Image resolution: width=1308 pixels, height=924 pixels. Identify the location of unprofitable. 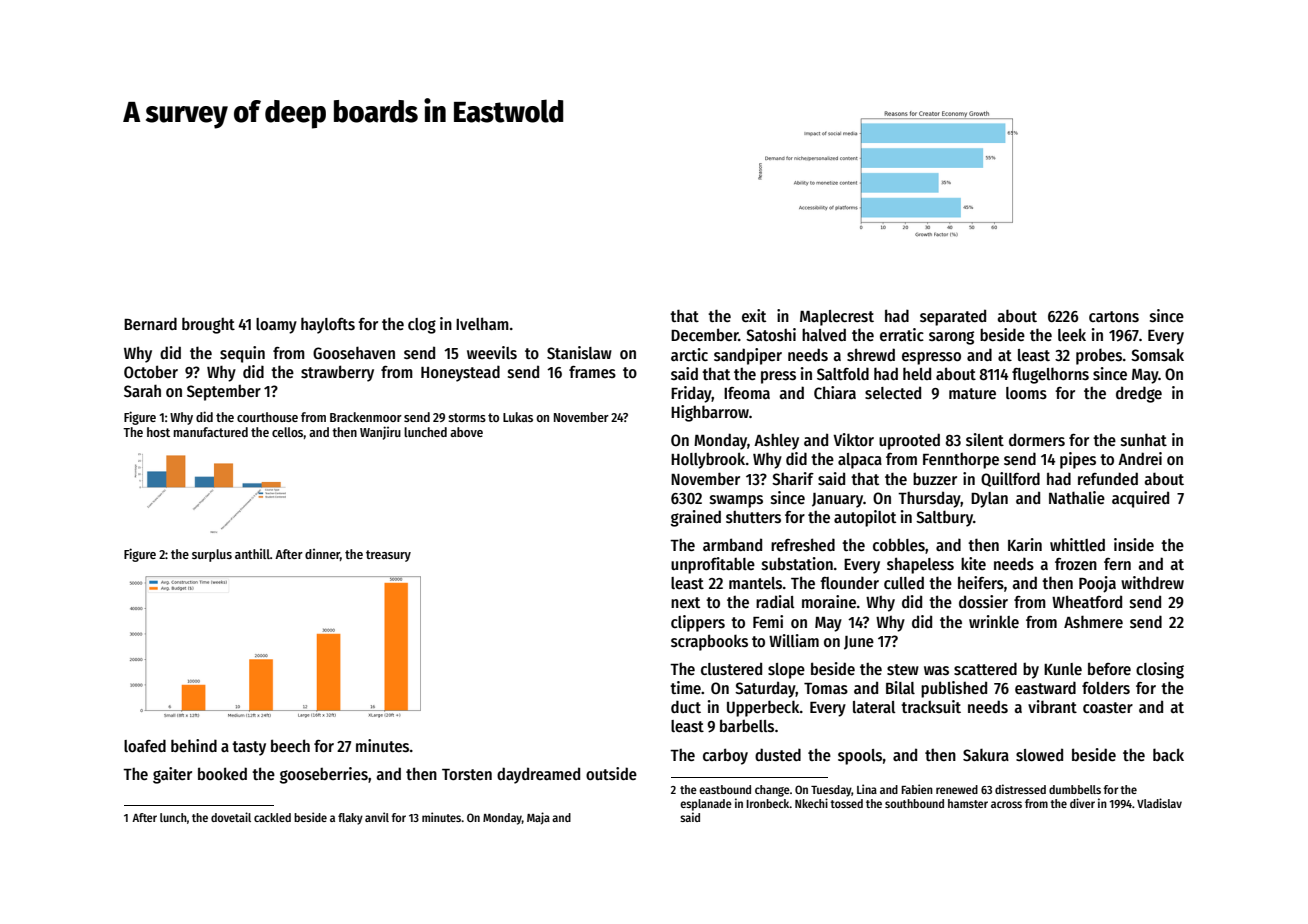
(713, 565).
